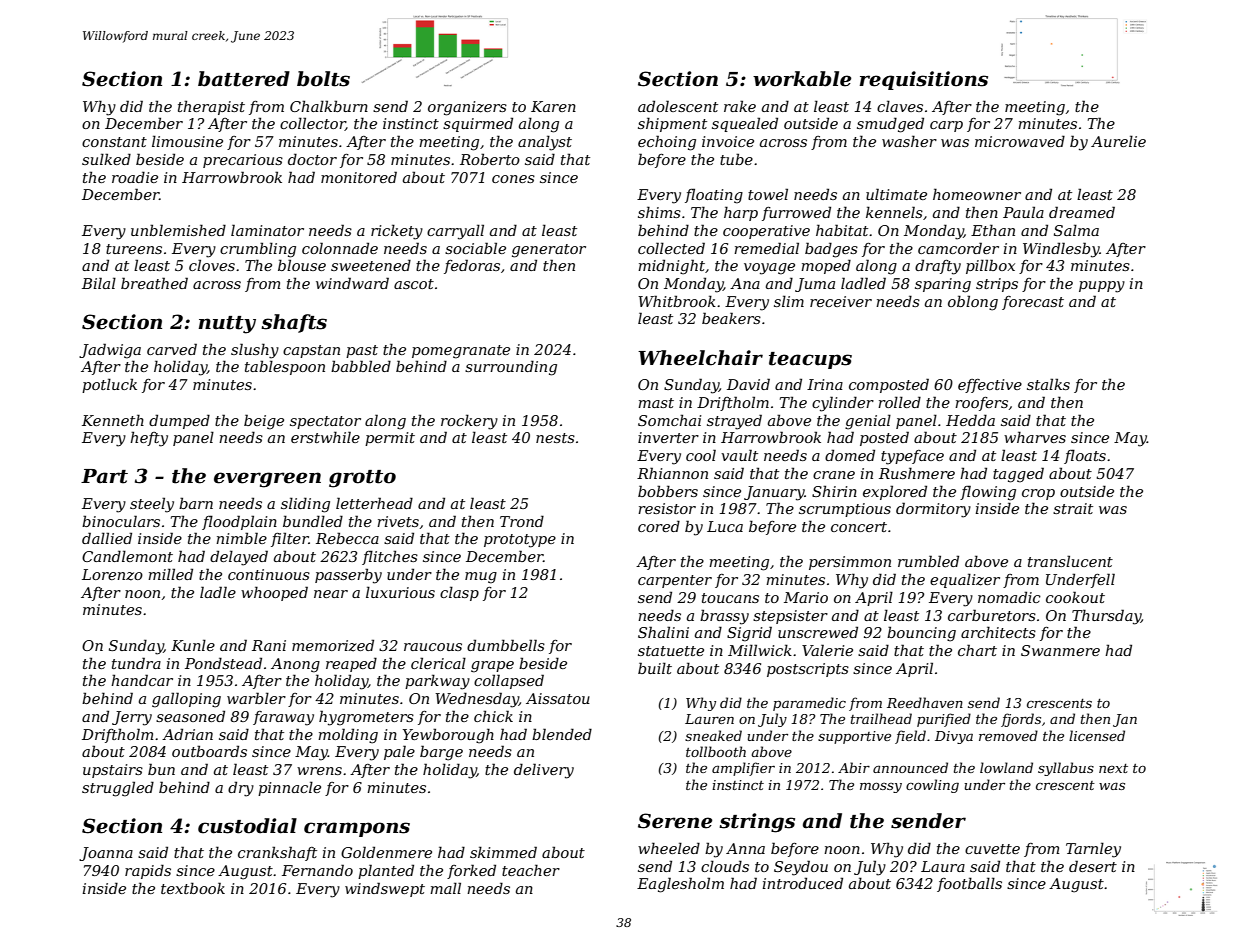 The image size is (1233, 952). I want to click on Tarnley, so click(1093, 850).
